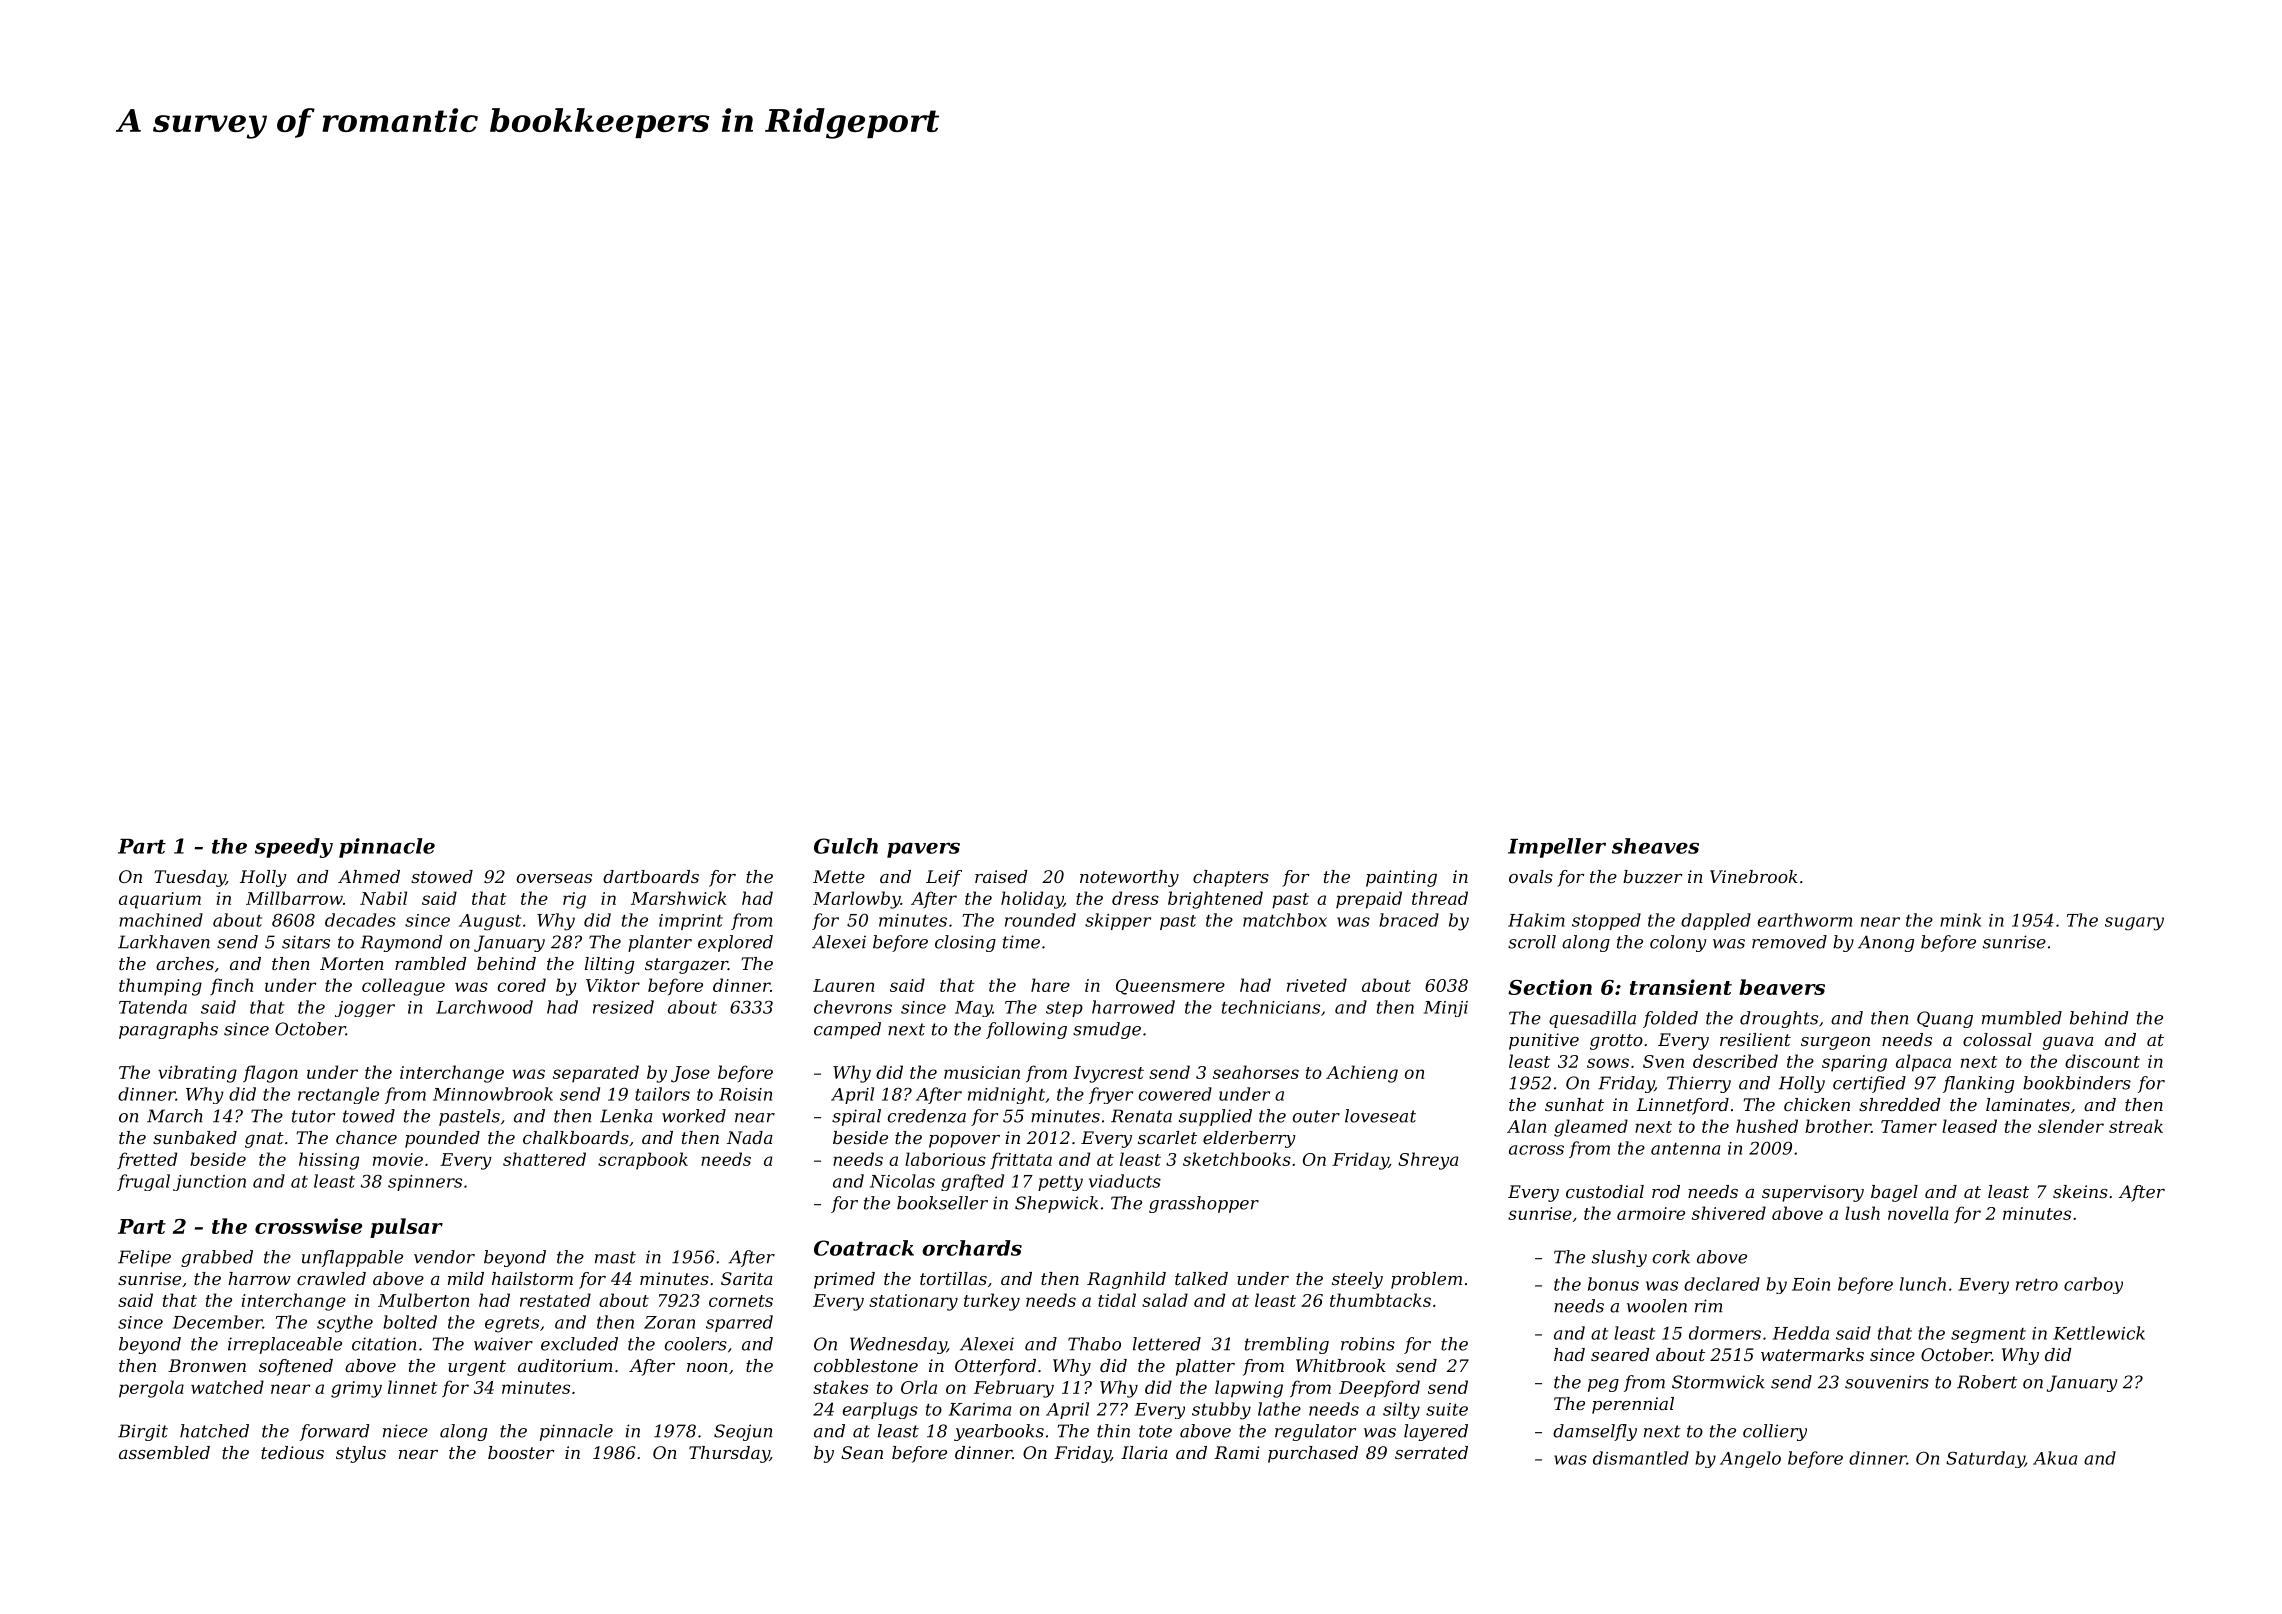 Image resolution: width=2282 pixels, height=1614 pixels. I want to click on Larchwood, so click(484, 1007).
